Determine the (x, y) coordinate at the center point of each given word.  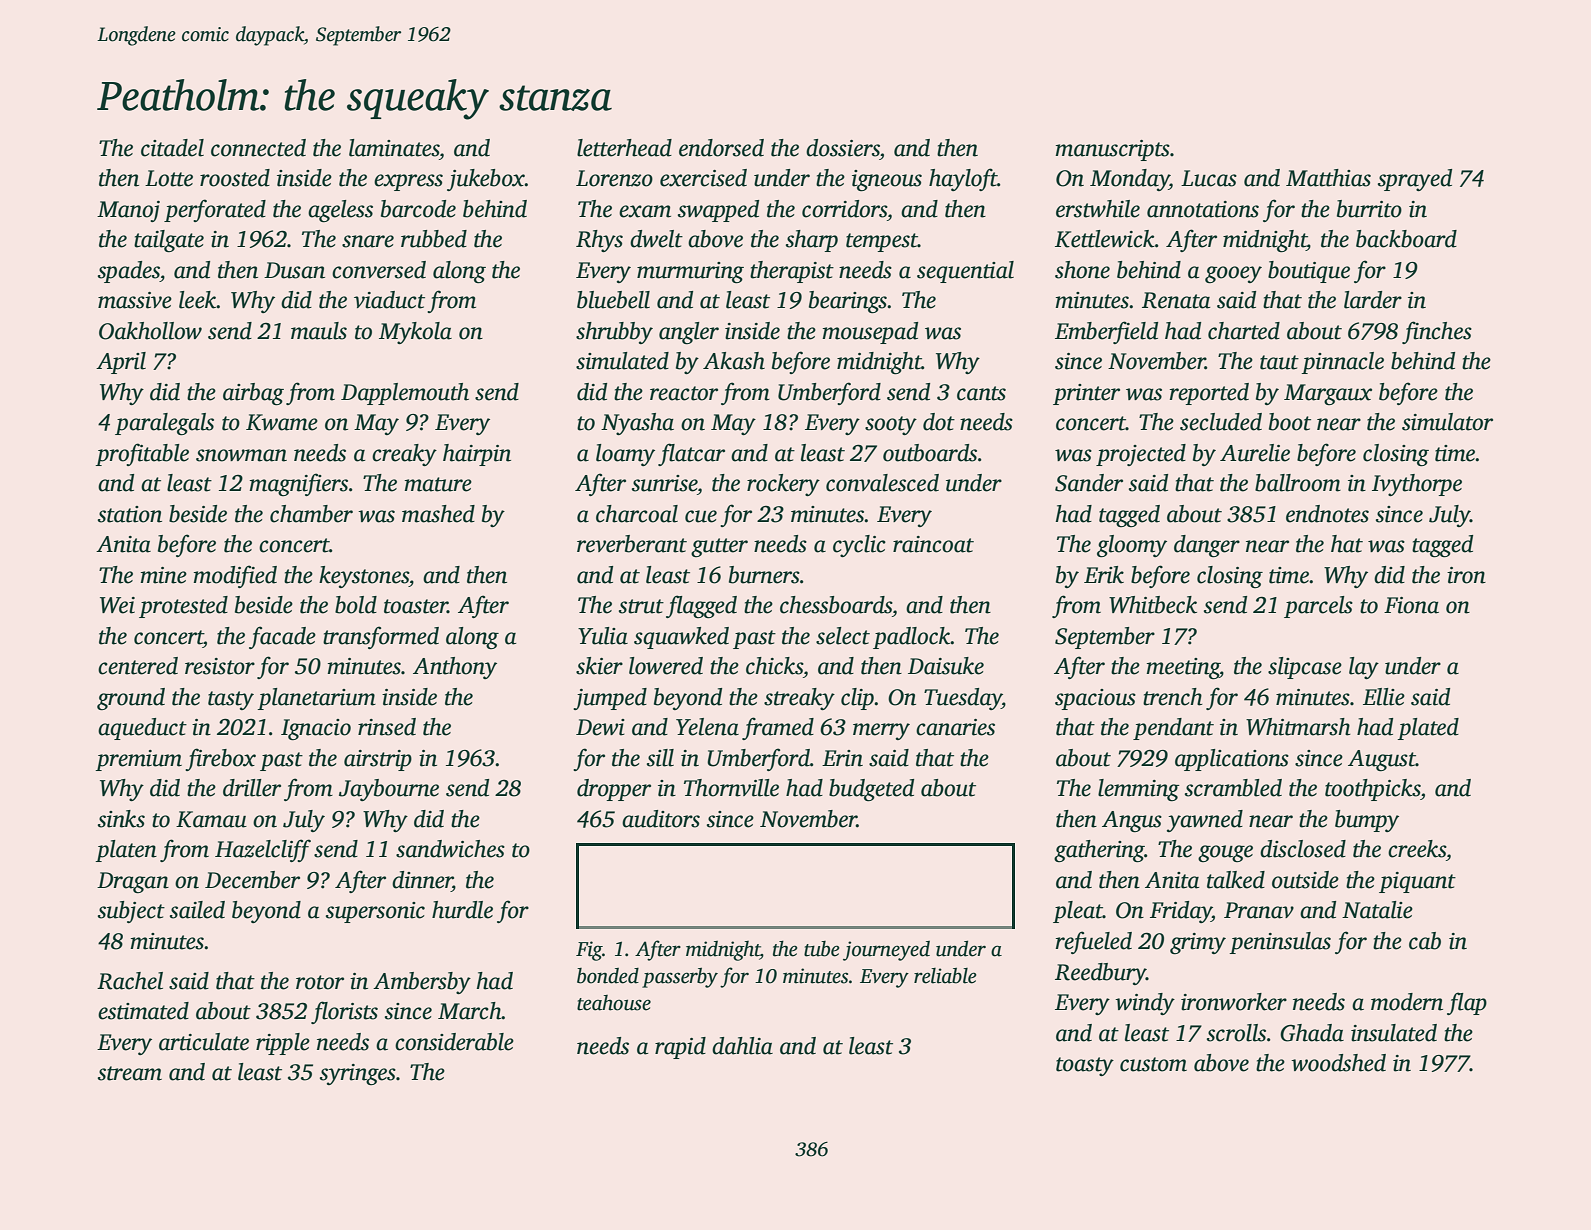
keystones (364, 577)
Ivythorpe (1417, 485)
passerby (680, 978)
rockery (783, 485)
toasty (1085, 1066)
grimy (1198, 943)
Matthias (1328, 178)
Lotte (169, 178)
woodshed (1338, 1063)
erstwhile (1098, 209)
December (252, 880)
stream (130, 1073)
